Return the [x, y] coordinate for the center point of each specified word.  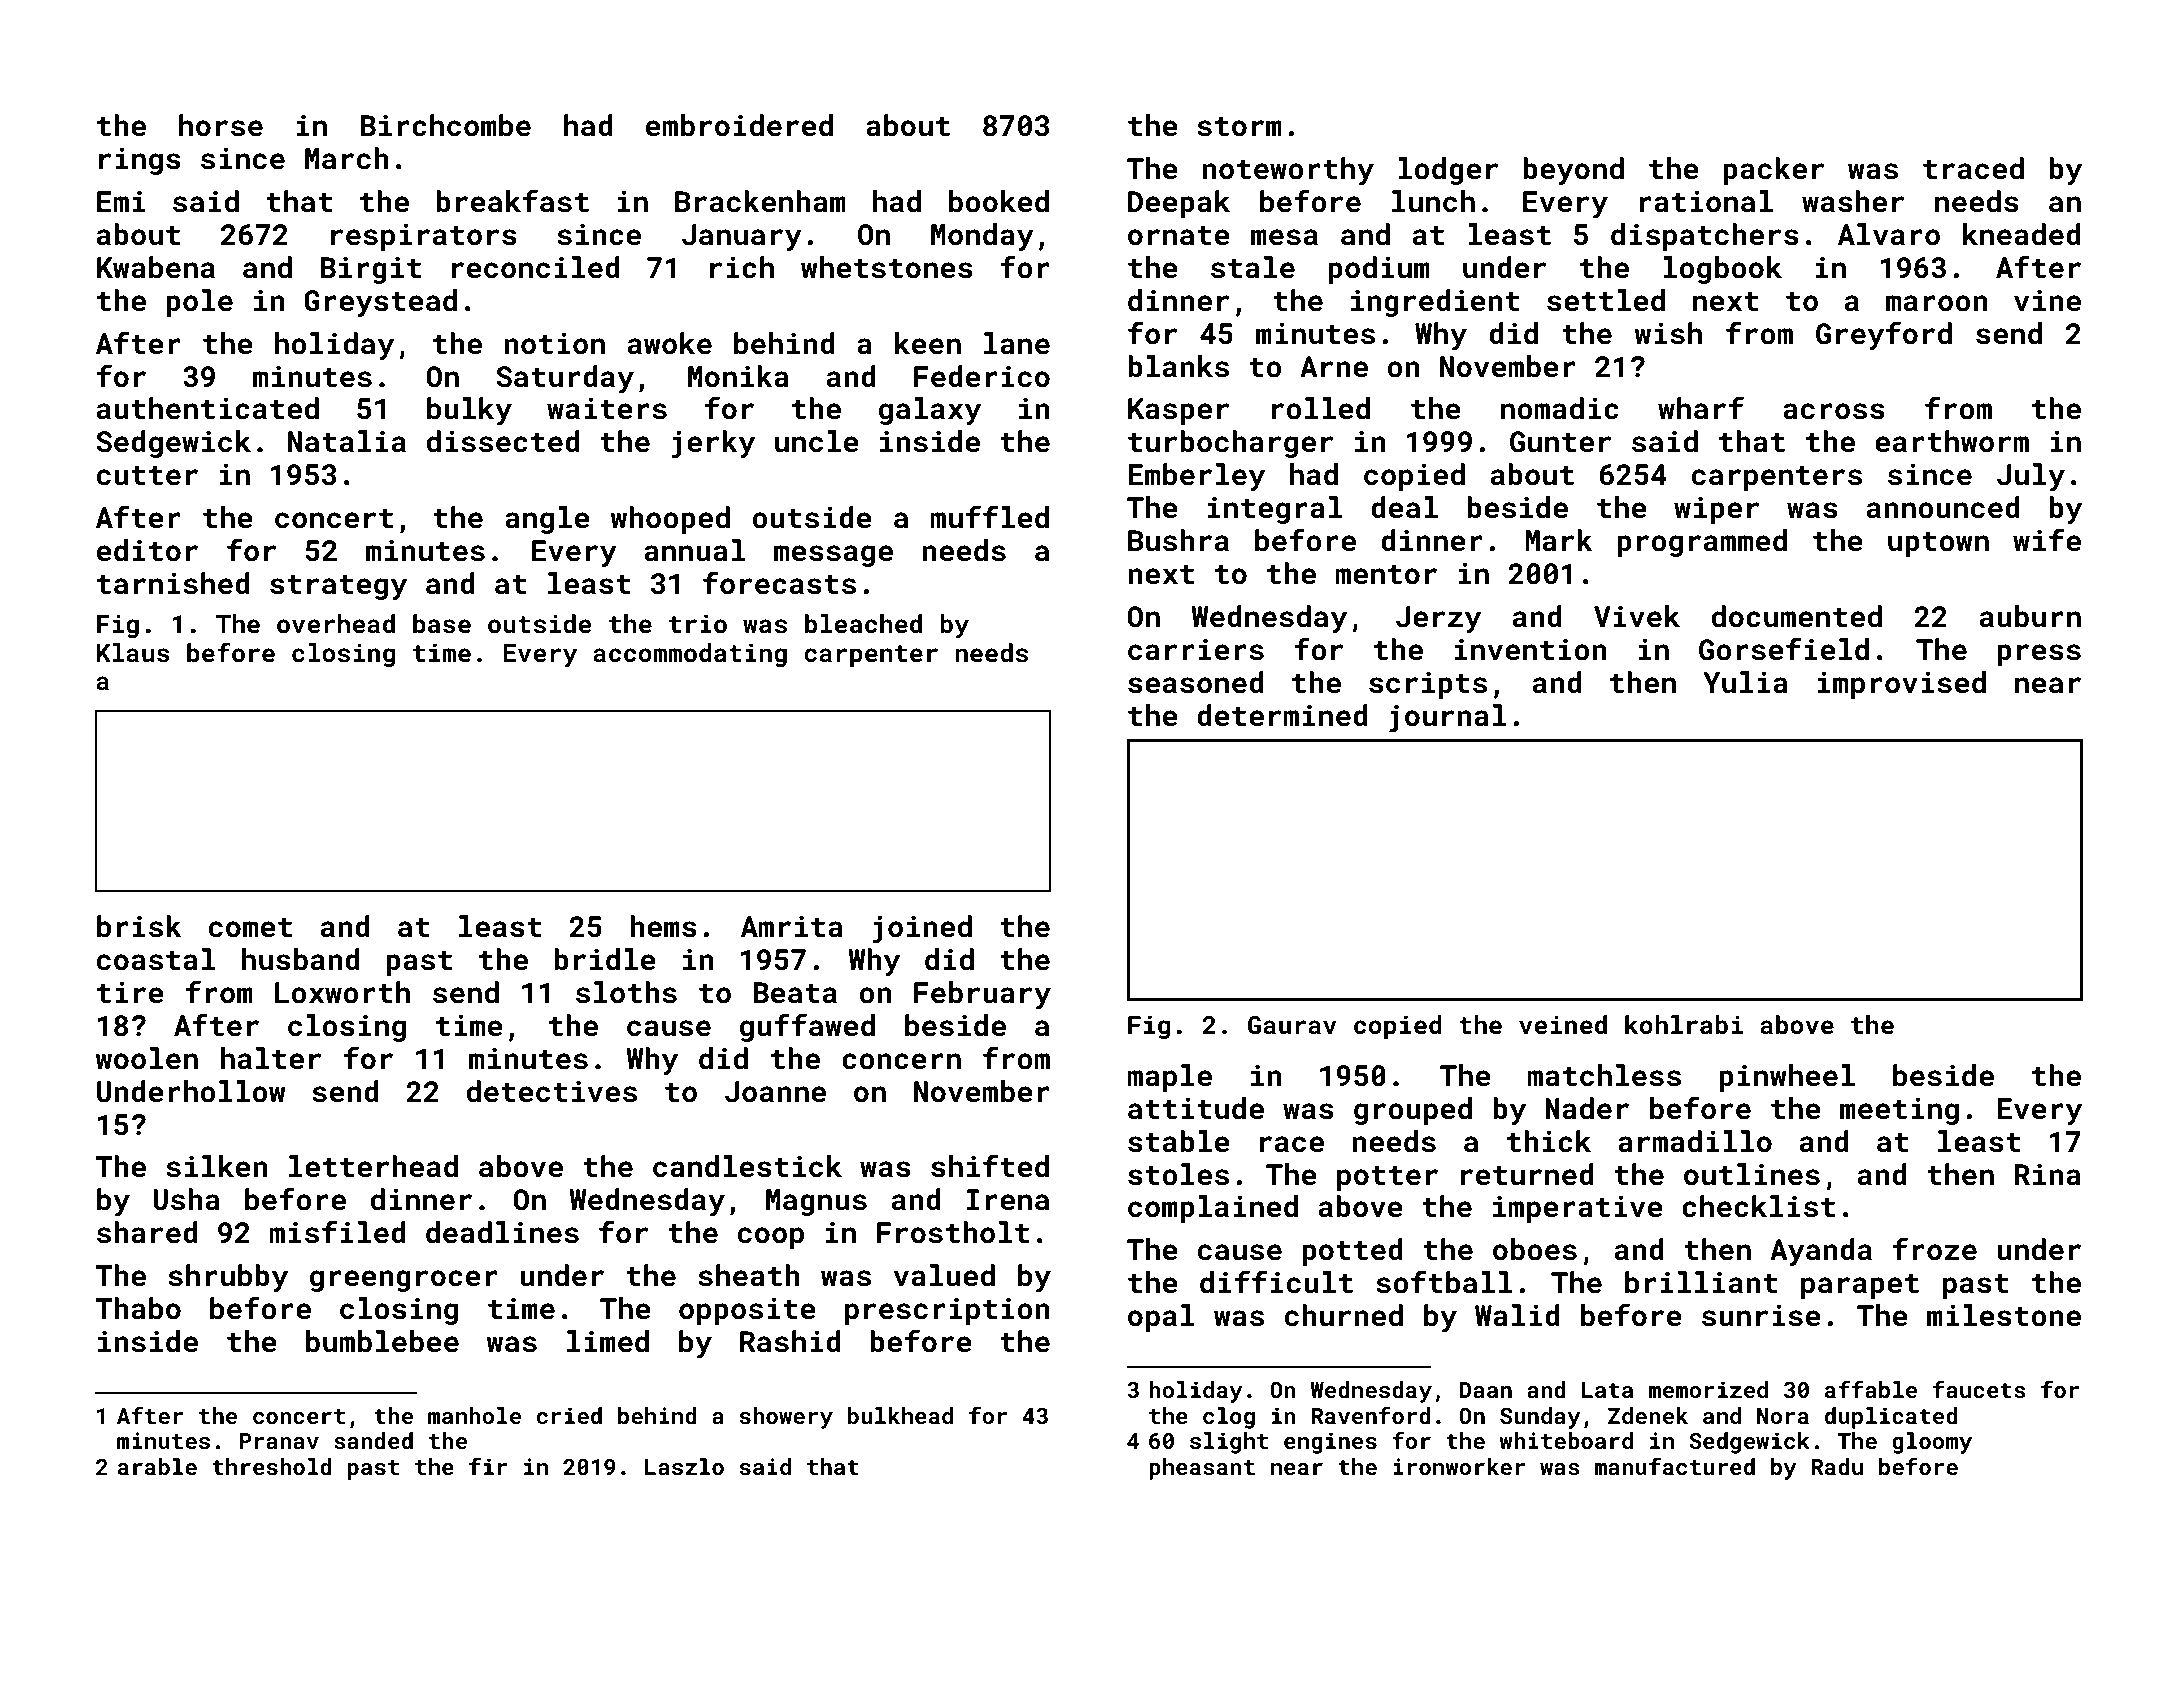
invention [1531, 650]
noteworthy [1288, 171]
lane [1017, 343]
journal [1447, 718]
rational [1706, 201]
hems [663, 926]
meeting [1899, 1111]
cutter [147, 476]
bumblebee [382, 1341]
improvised [1901, 685]
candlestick [747, 1166]
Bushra [1178, 540]
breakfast [512, 201]
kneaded [2022, 234]
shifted [990, 1166]
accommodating [690, 655]
